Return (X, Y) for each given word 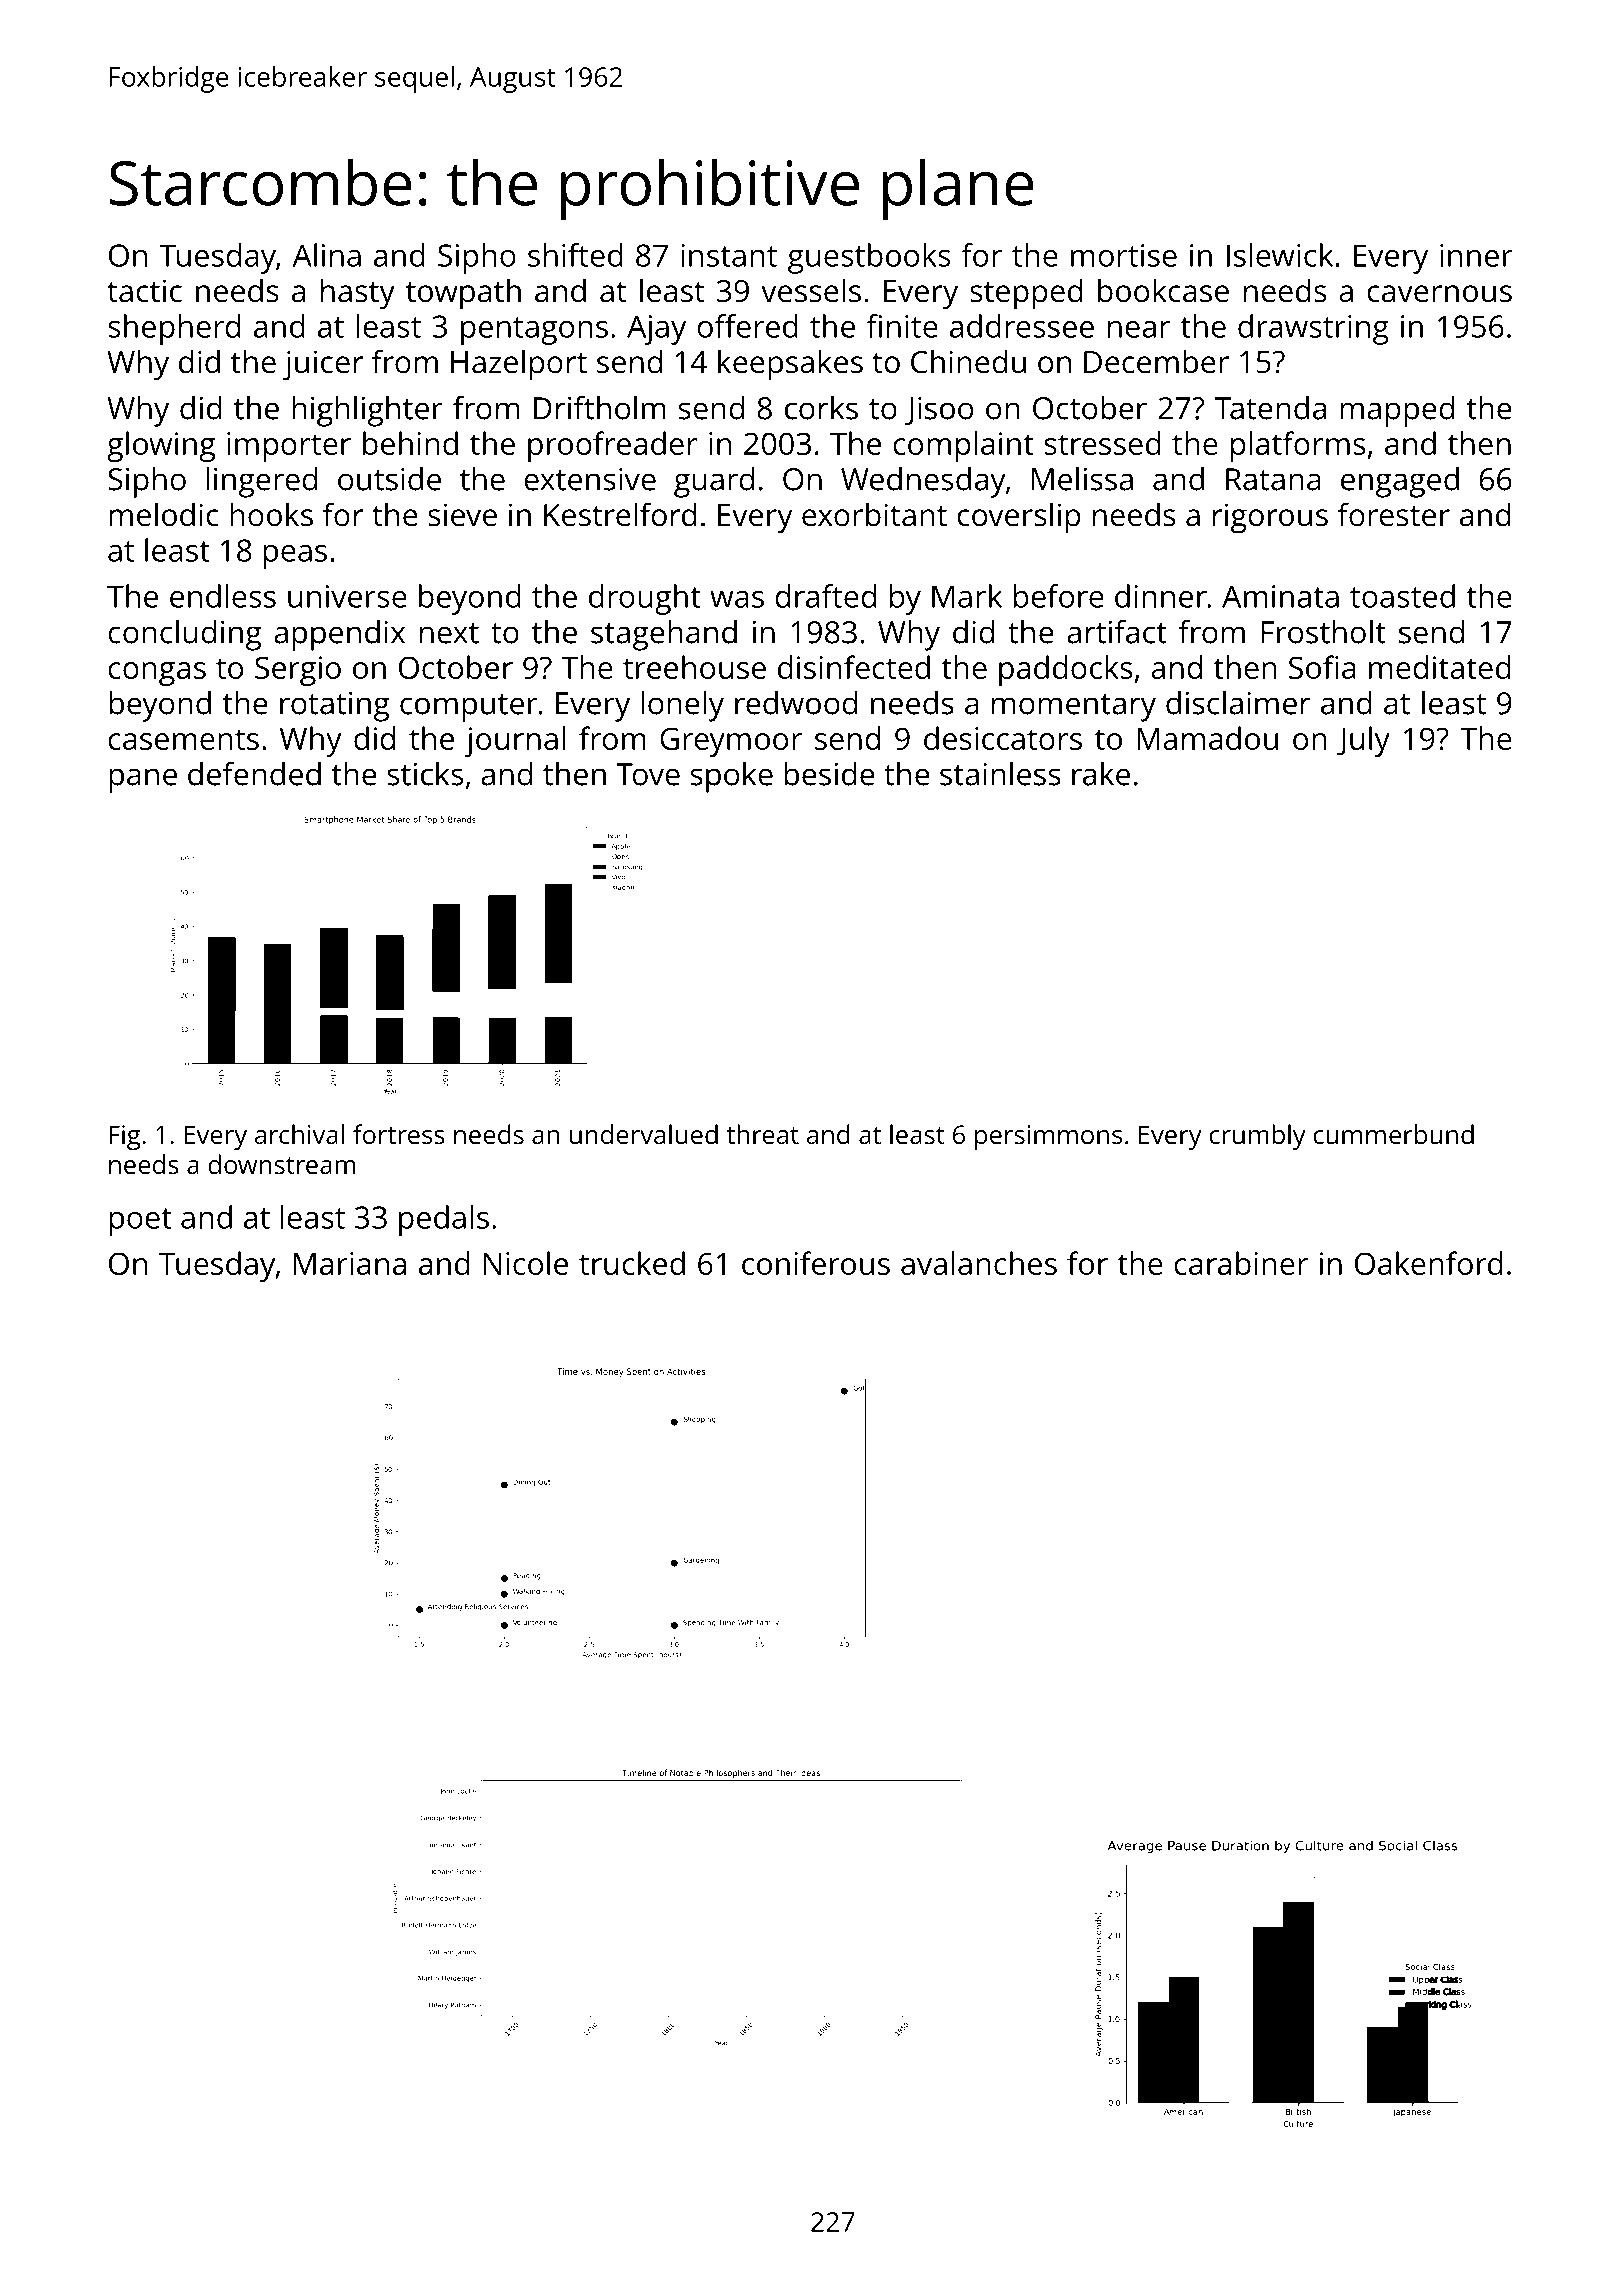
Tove (648, 774)
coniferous (816, 1263)
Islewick (1280, 255)
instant (729, 255)
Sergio (298, 671)
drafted (825, 596)
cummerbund (1393, 1134)
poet (140, 1222)
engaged (1400, 482)
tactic (144, 291)
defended (254, 774)
